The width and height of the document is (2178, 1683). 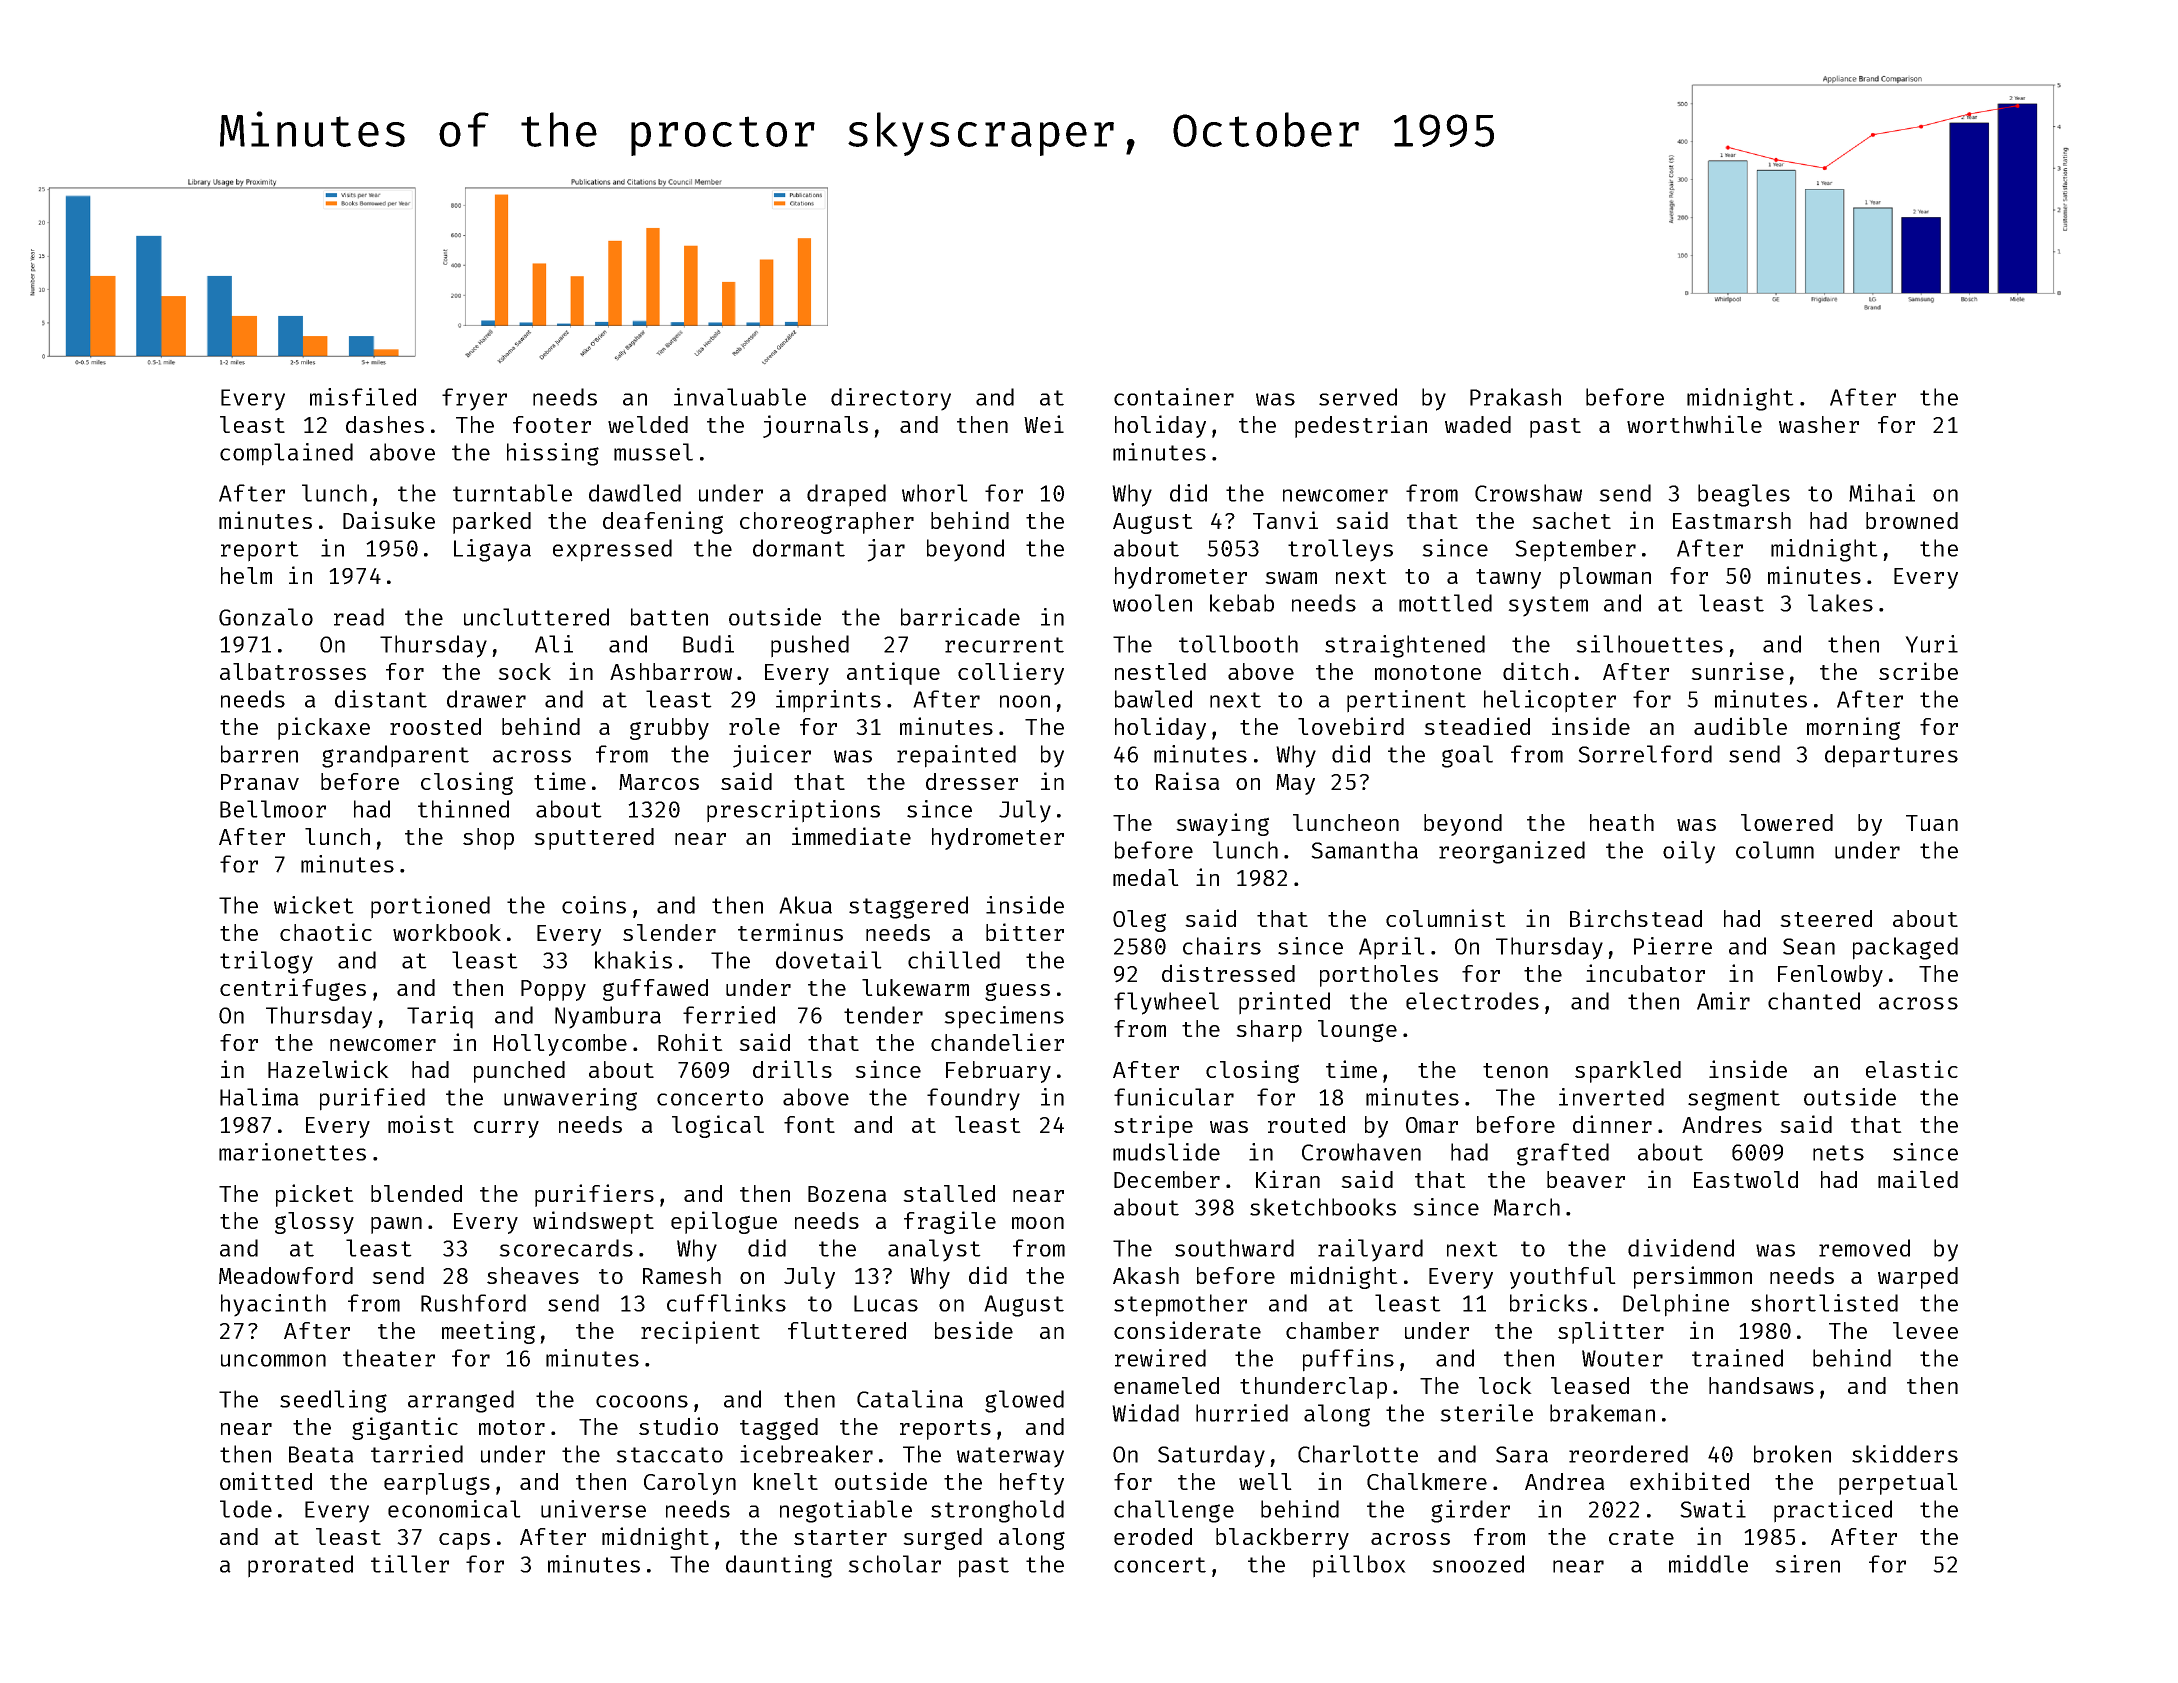 What do you see at coordinates (570, 1099) in the document?
I see `unwavering` at bounding box center [570, 1099].
